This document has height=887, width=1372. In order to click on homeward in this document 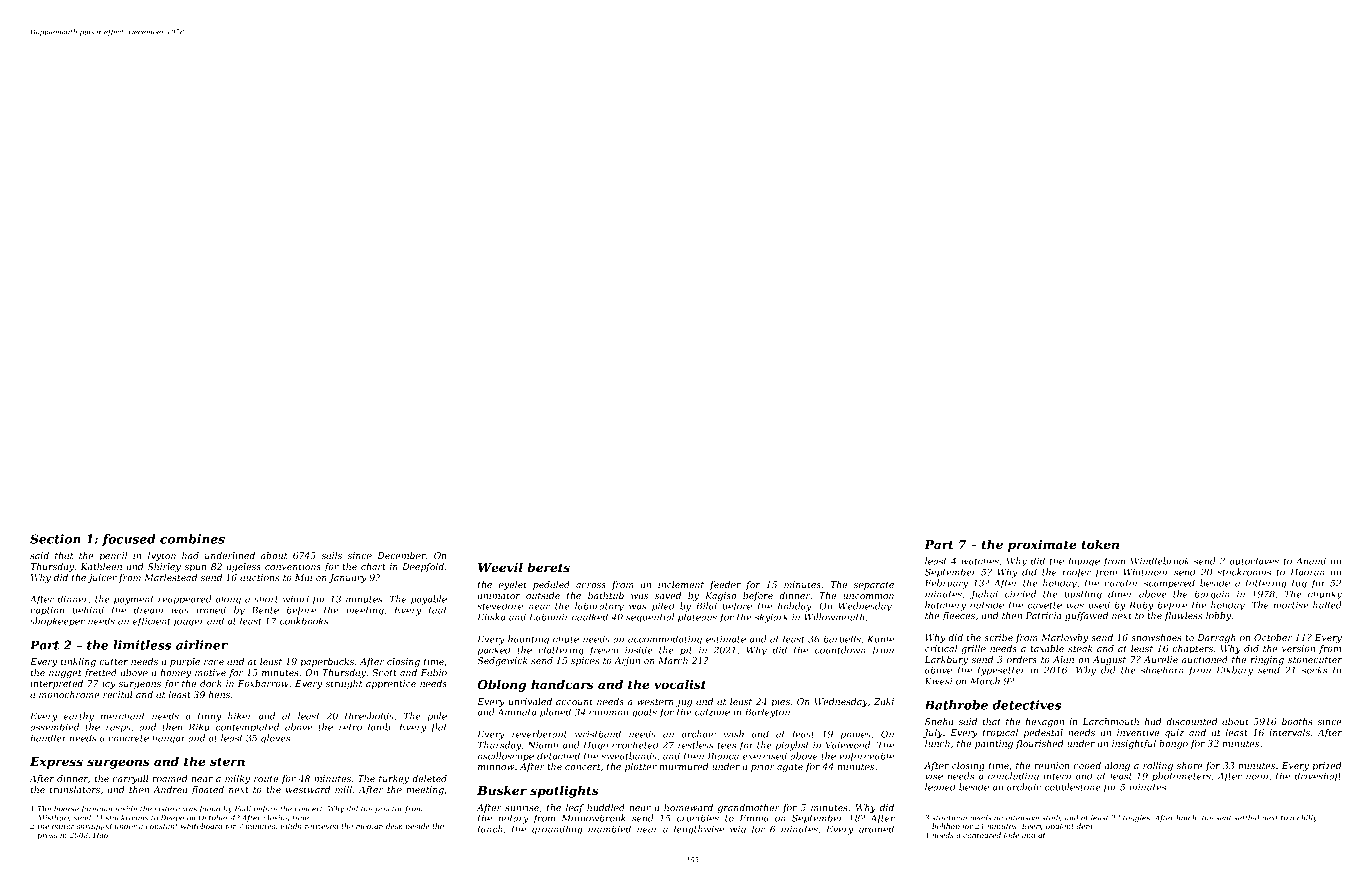, I will do `click(688, 807)`.
